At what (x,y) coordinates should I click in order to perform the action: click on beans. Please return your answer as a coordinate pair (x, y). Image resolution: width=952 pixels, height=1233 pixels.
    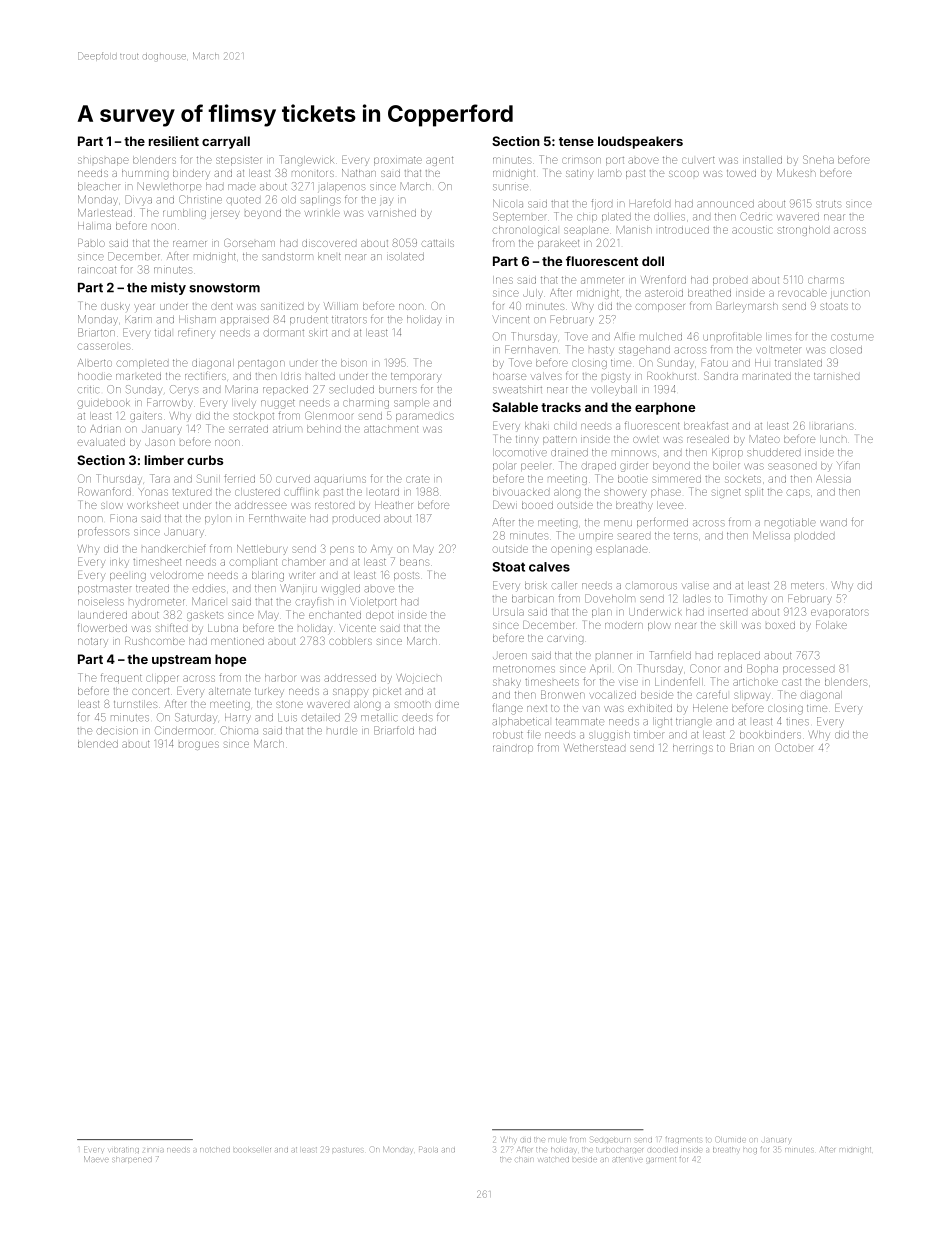
    Looking at the image, I should click on (414, 562).
